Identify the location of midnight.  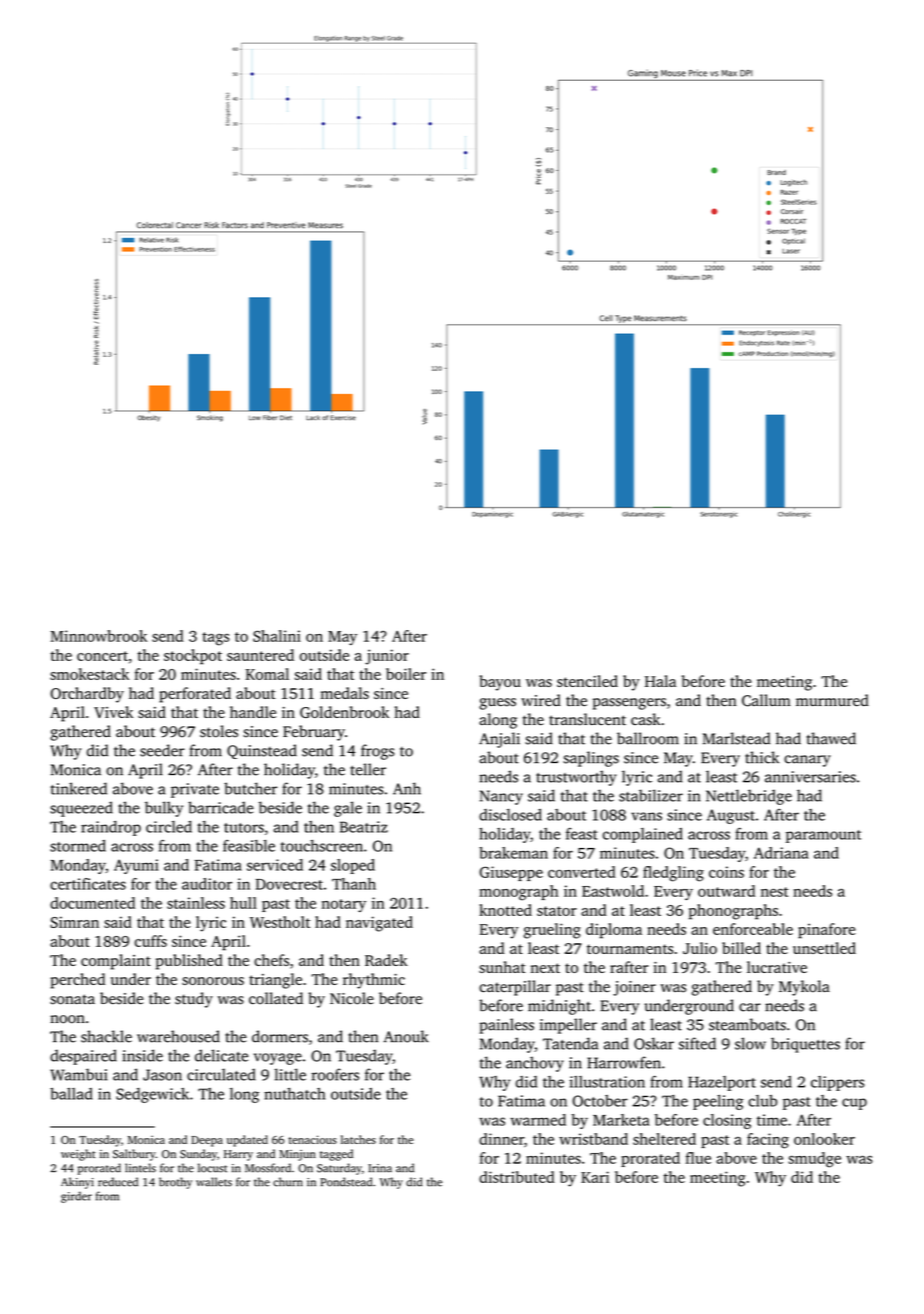
(559, 1007).
